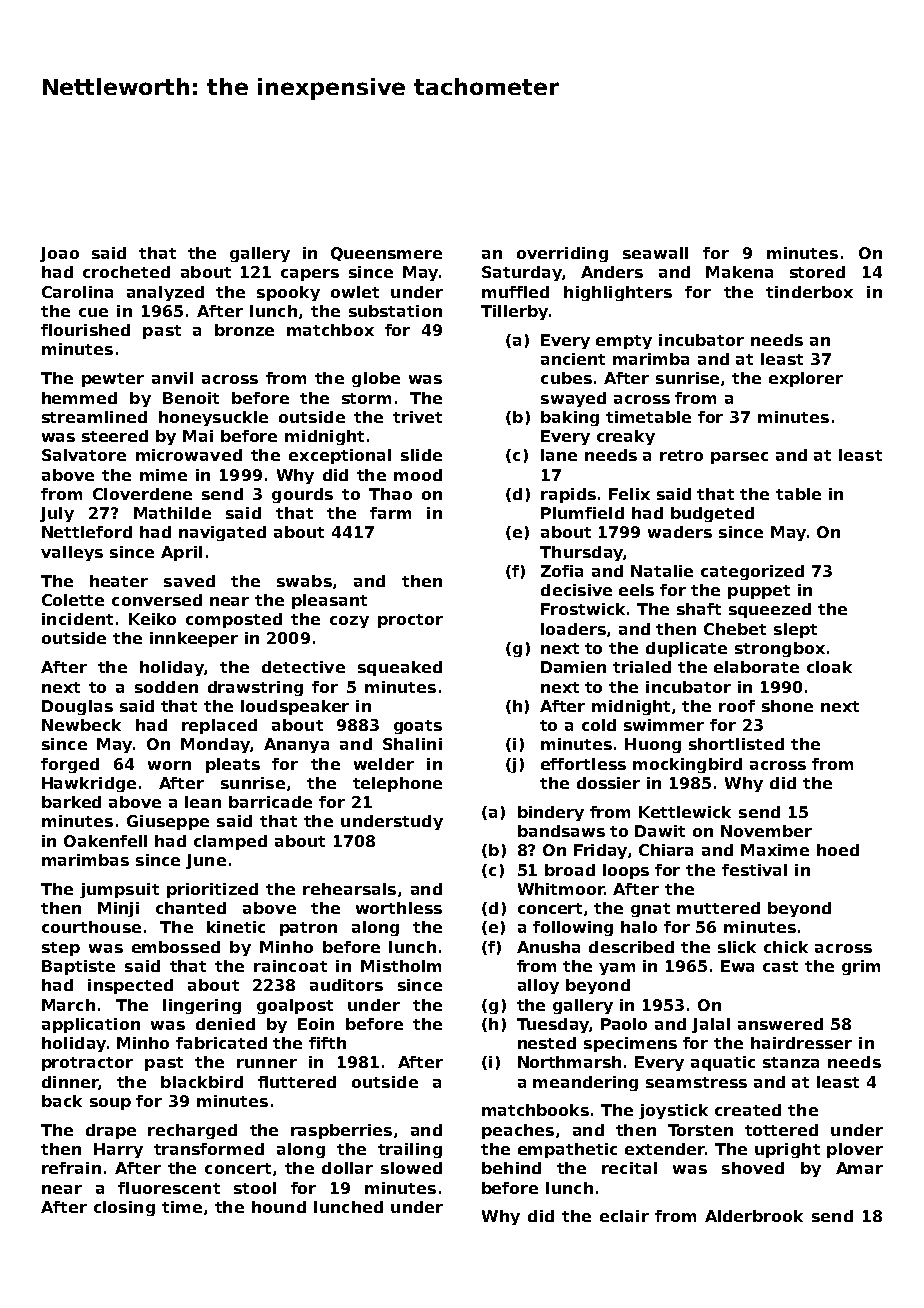  Describe the element at coordinates (85, 330) in the screenshot. I see `flourished` at that location.
